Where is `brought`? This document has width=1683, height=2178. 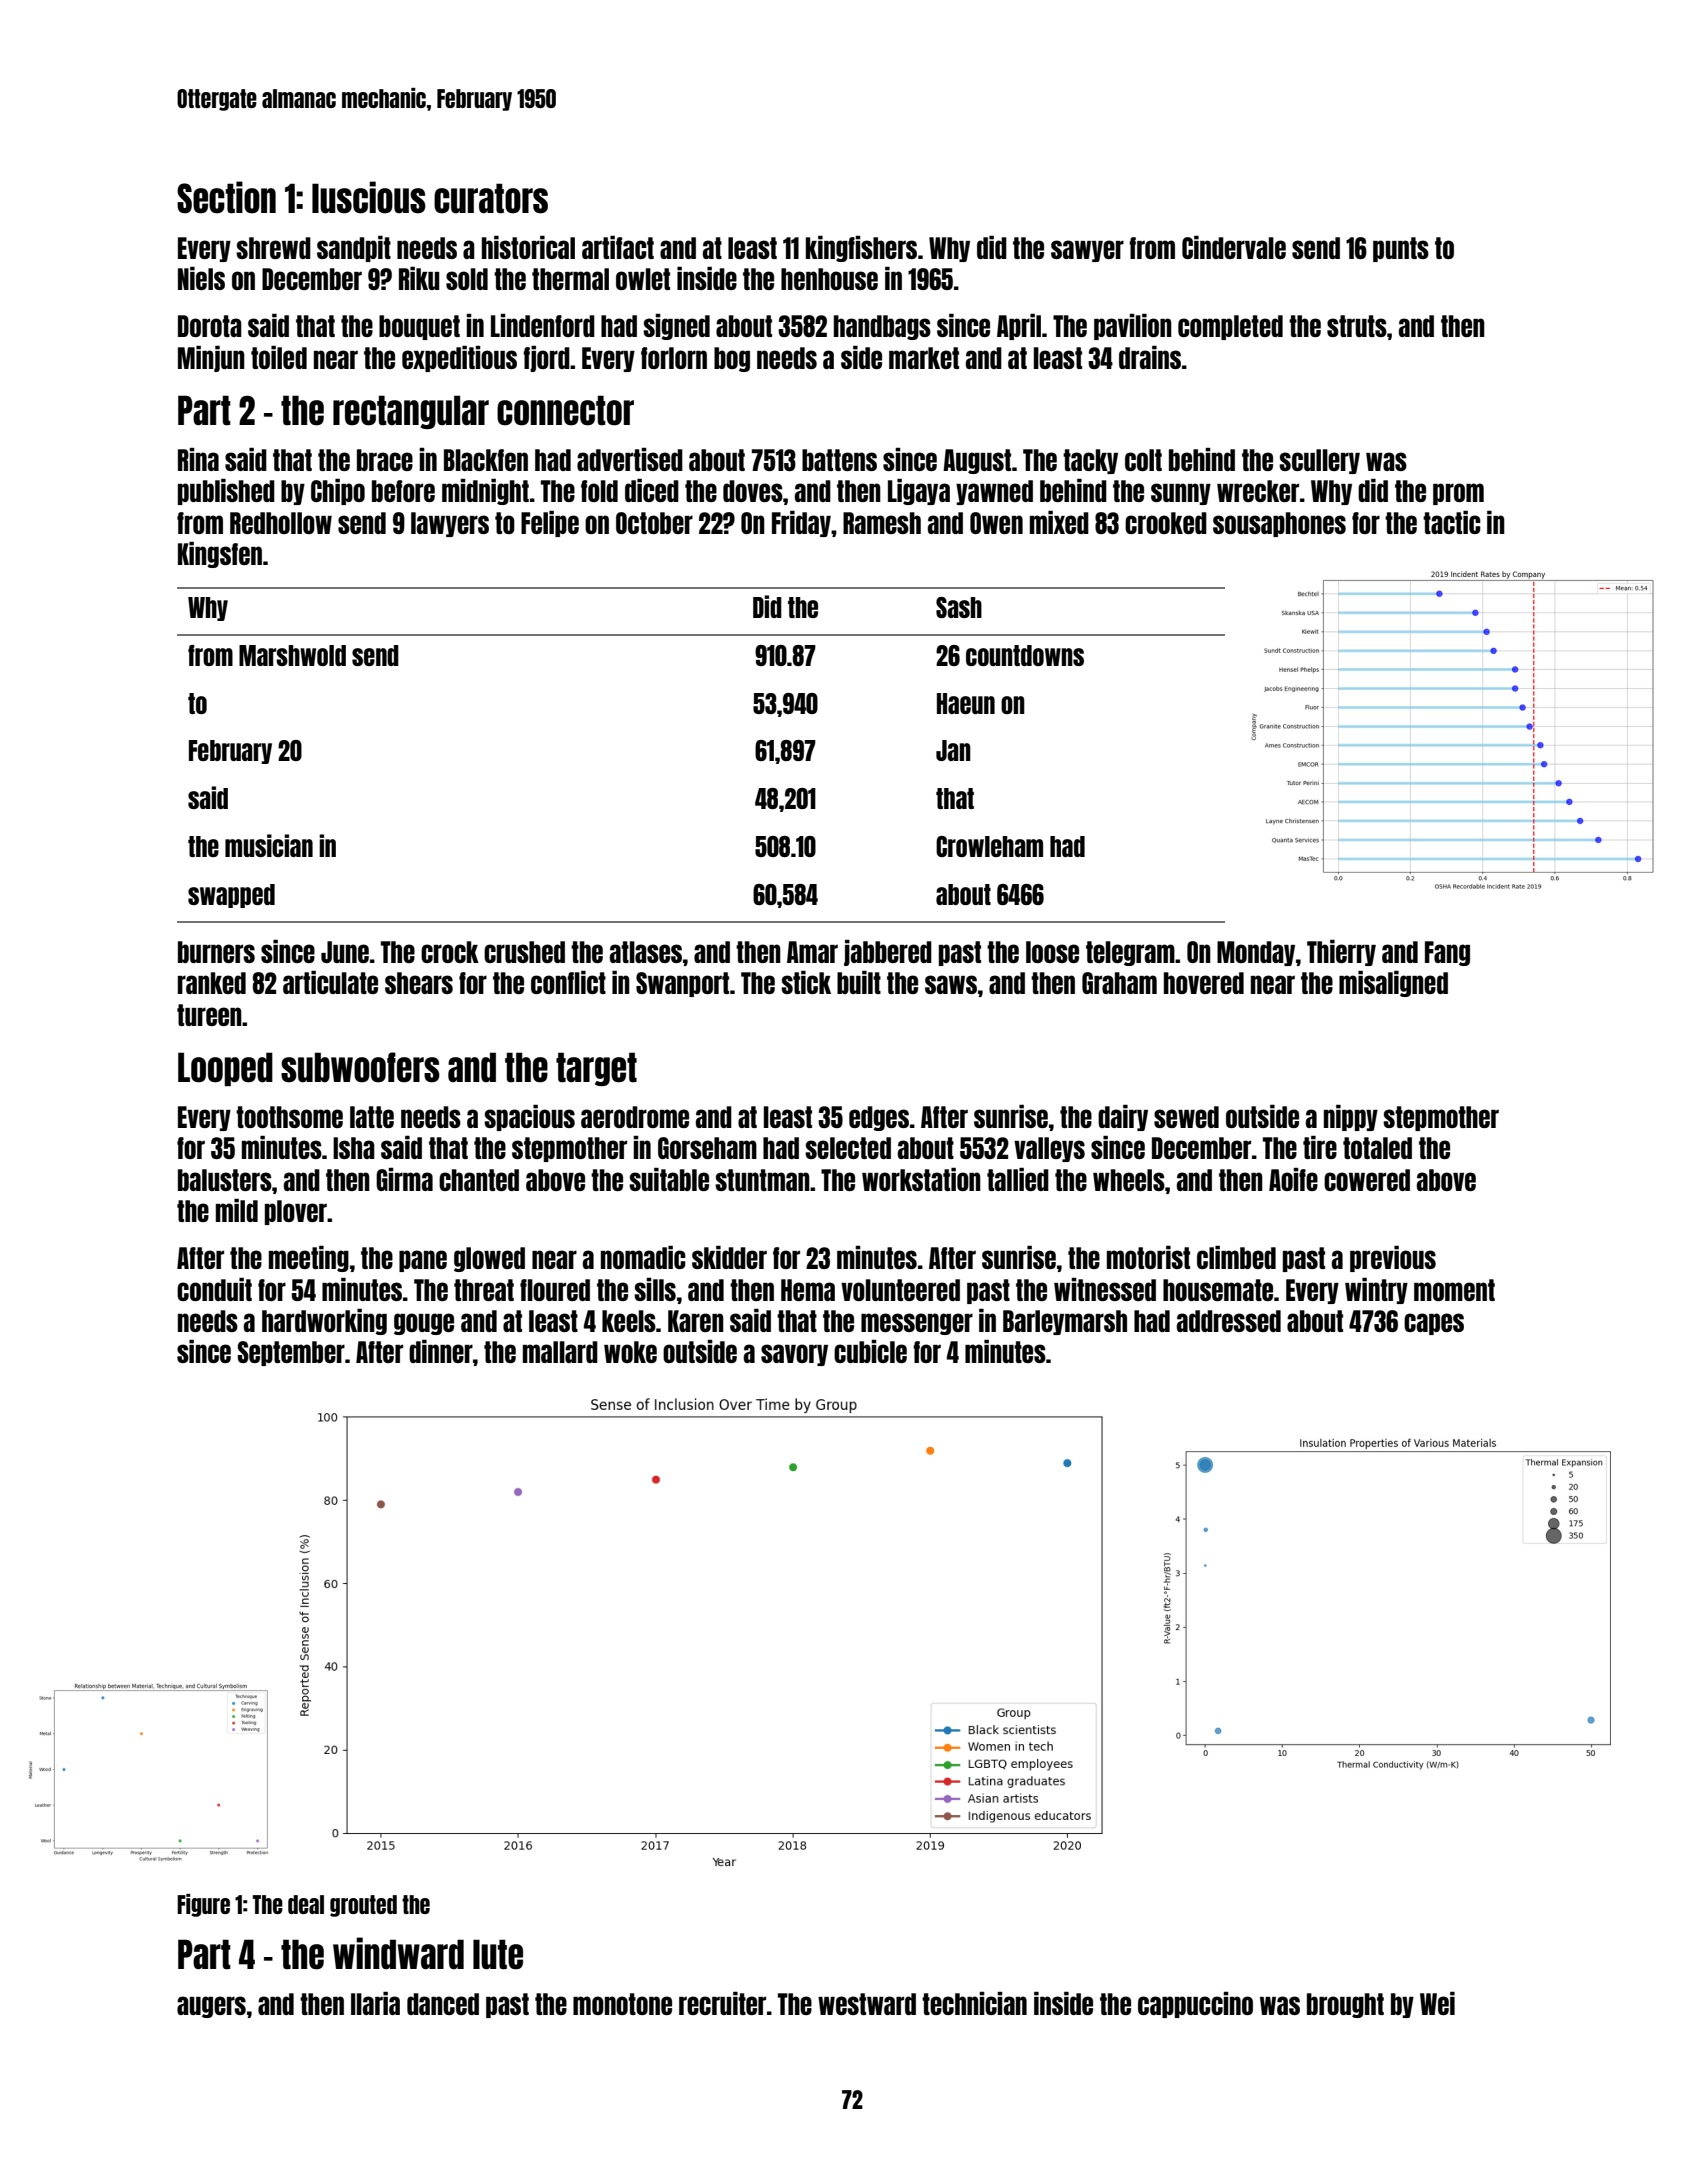 brought is located at coordinates (1345, 2005).
